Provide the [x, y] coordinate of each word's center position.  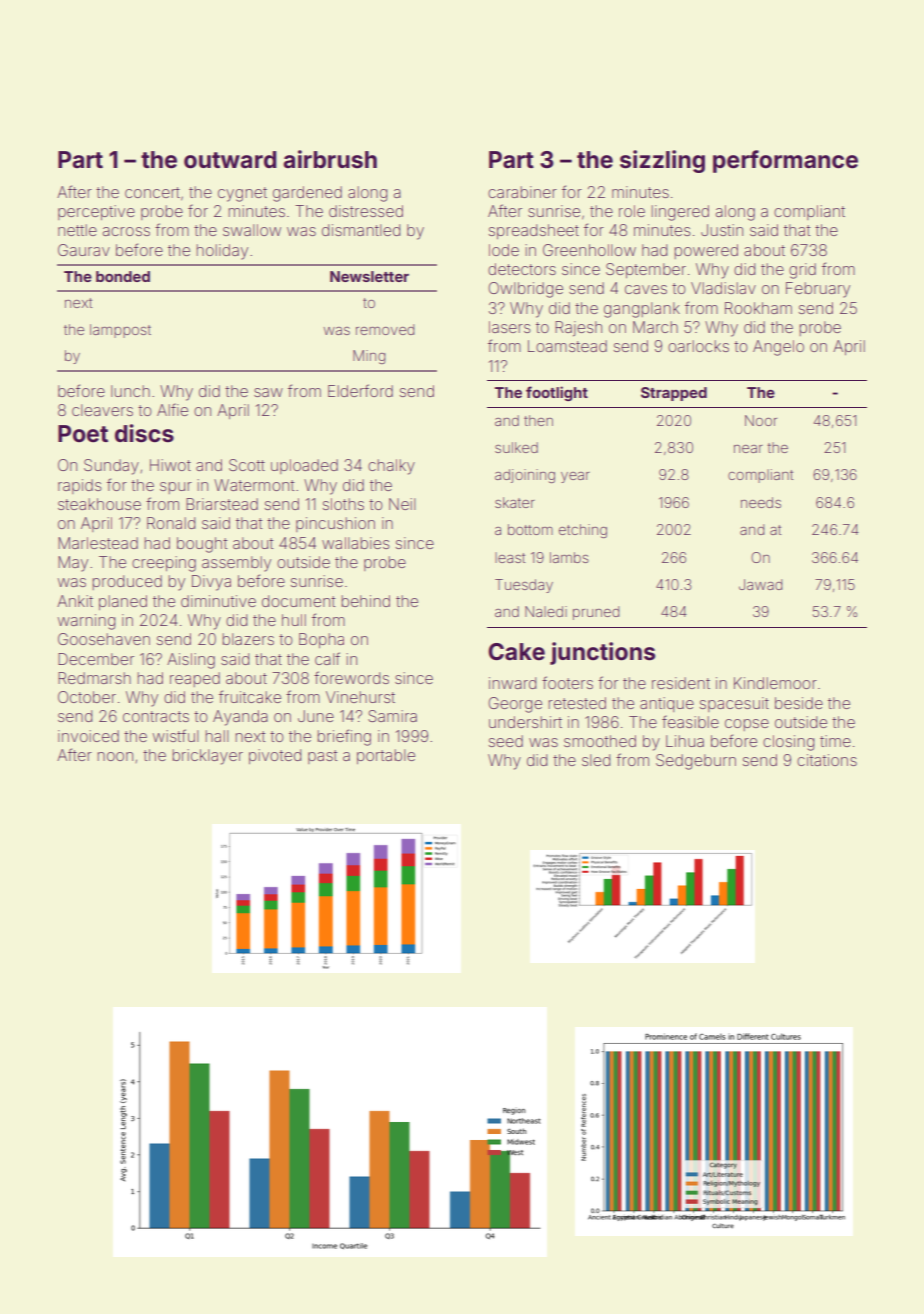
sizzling [662, 161]
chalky [391, 467]
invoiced [88, 736]
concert [152, 192]
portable [386, 756]
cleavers [102, 410]
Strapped [674, 394]
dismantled [361, 230]
